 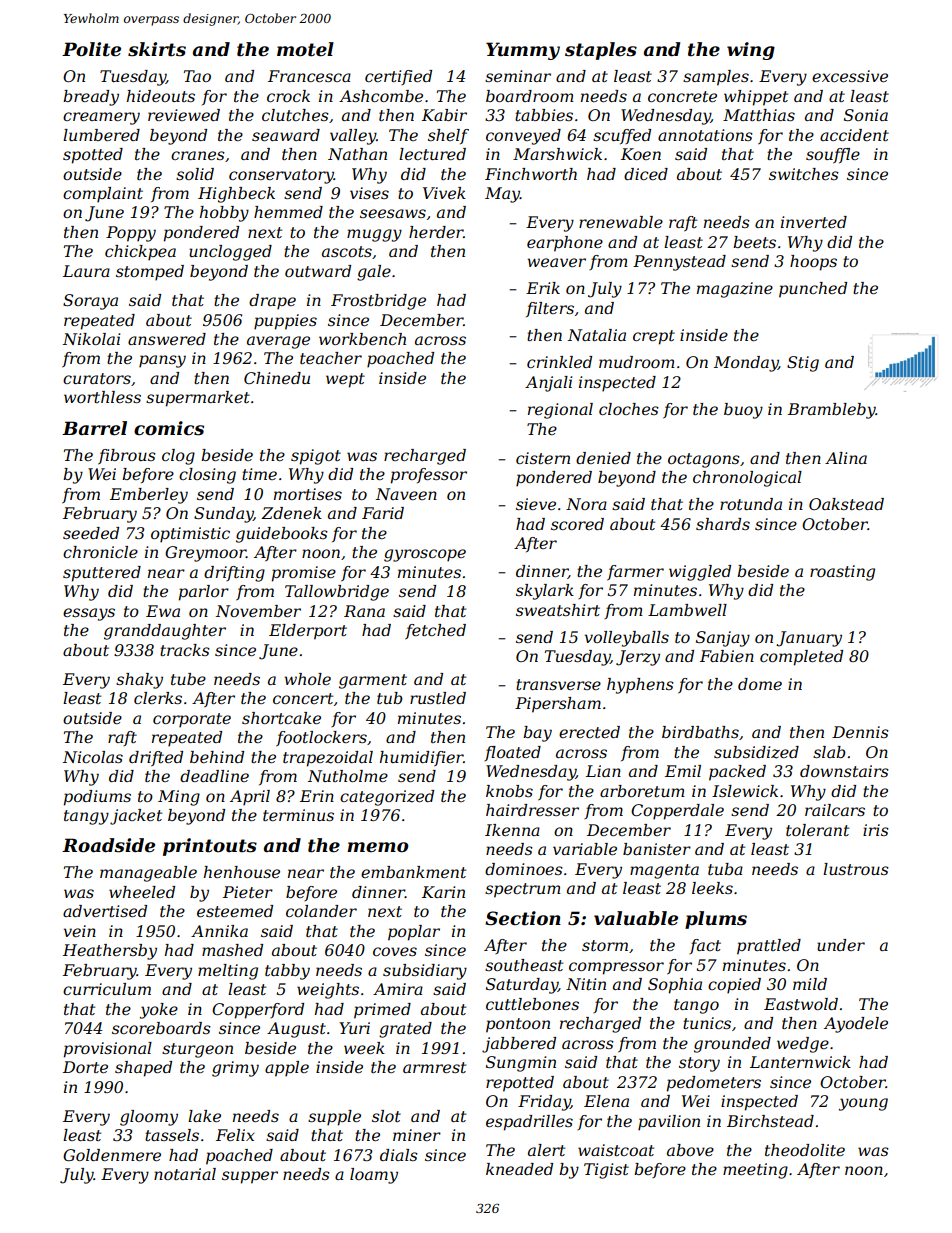 I want to click on wing, so click(x=751, y=51).
